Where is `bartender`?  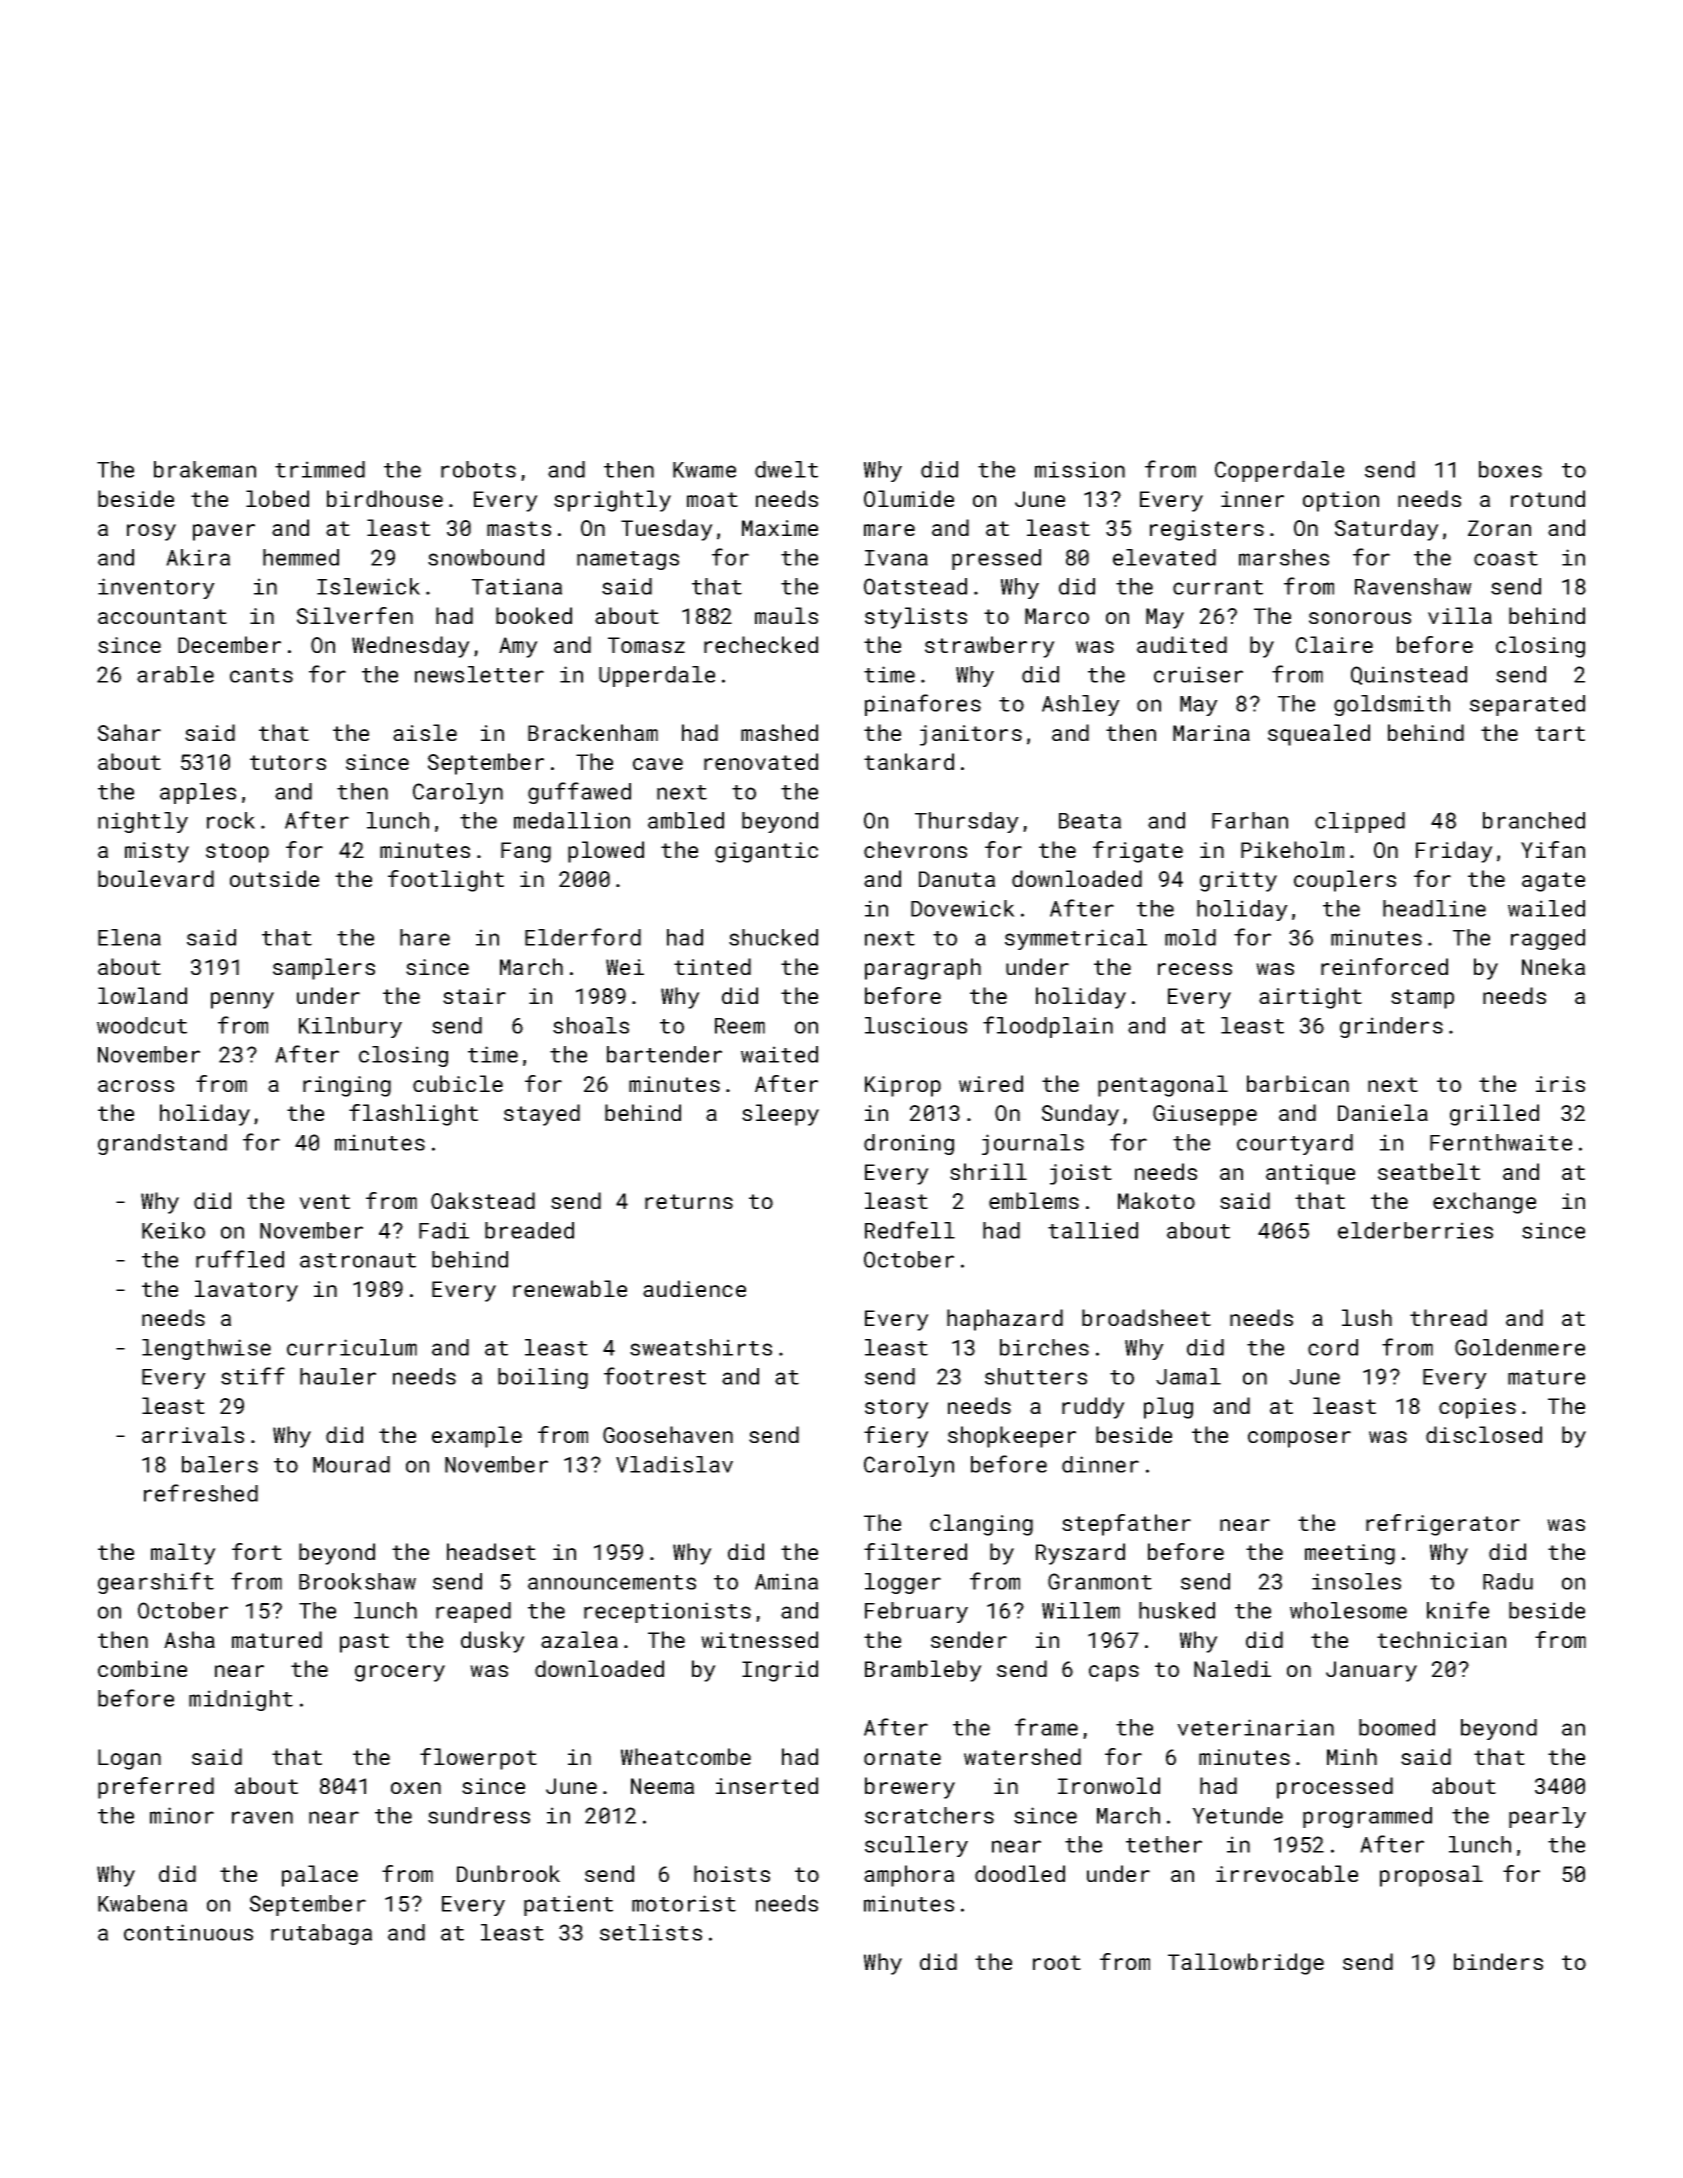 bartender is located at coordinates (664, 1054).
